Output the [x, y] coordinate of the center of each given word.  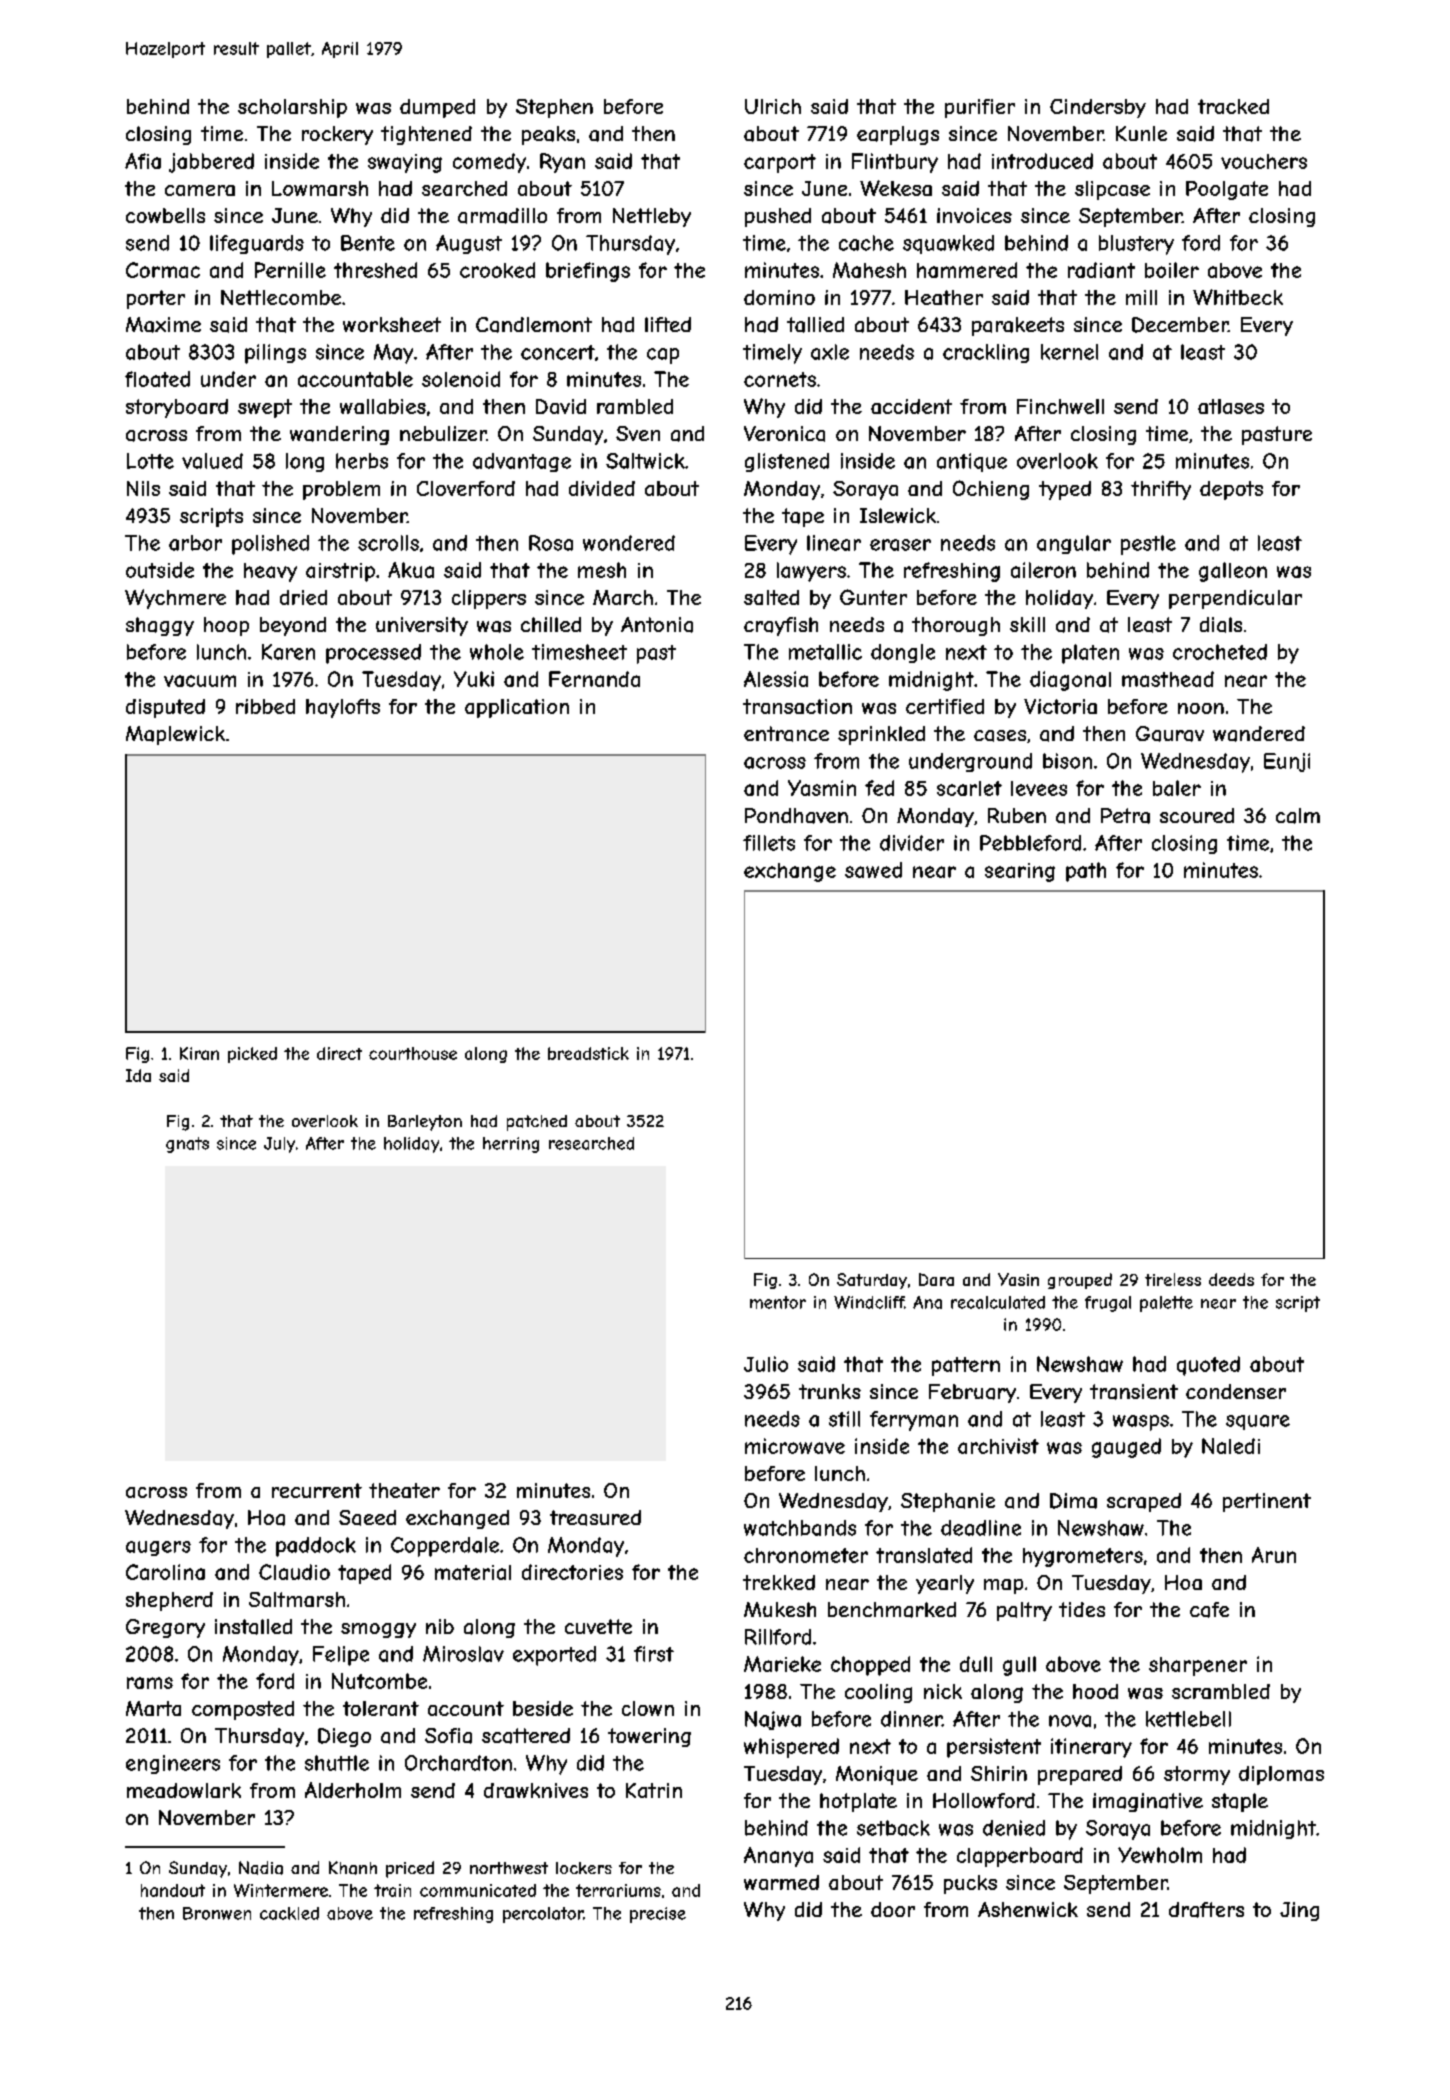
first [654, 1654]
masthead [1168, 679]
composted [243, 1710]
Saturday [872, 1281]
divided [602, 488]
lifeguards [257, 244]
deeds [1231, 1279]
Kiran [199, 1053]
